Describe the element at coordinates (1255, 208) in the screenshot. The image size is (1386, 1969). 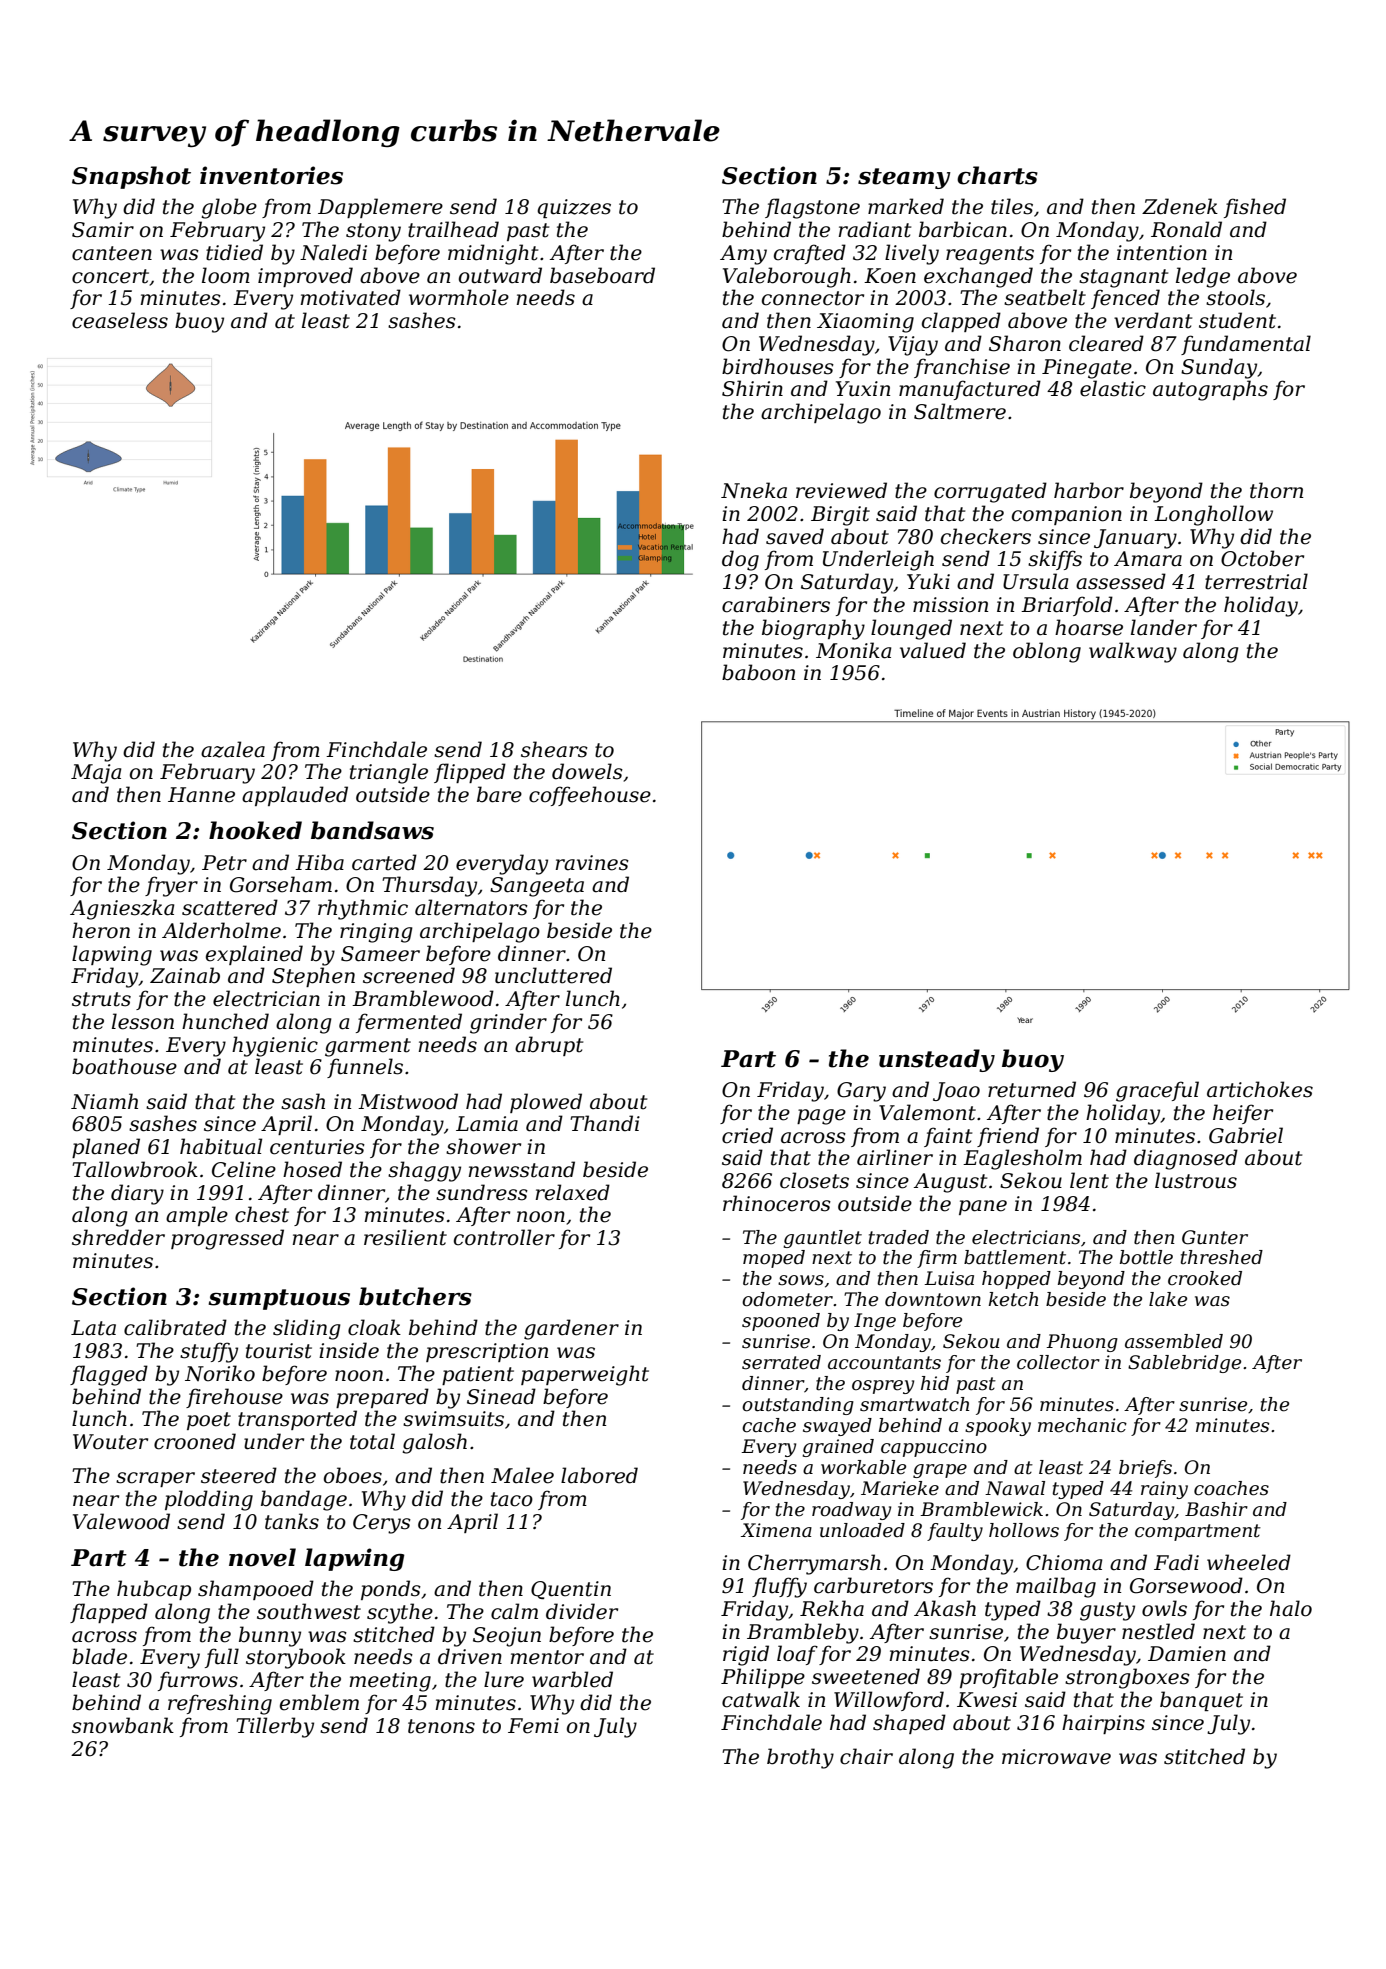
I see `fished` at that location.
